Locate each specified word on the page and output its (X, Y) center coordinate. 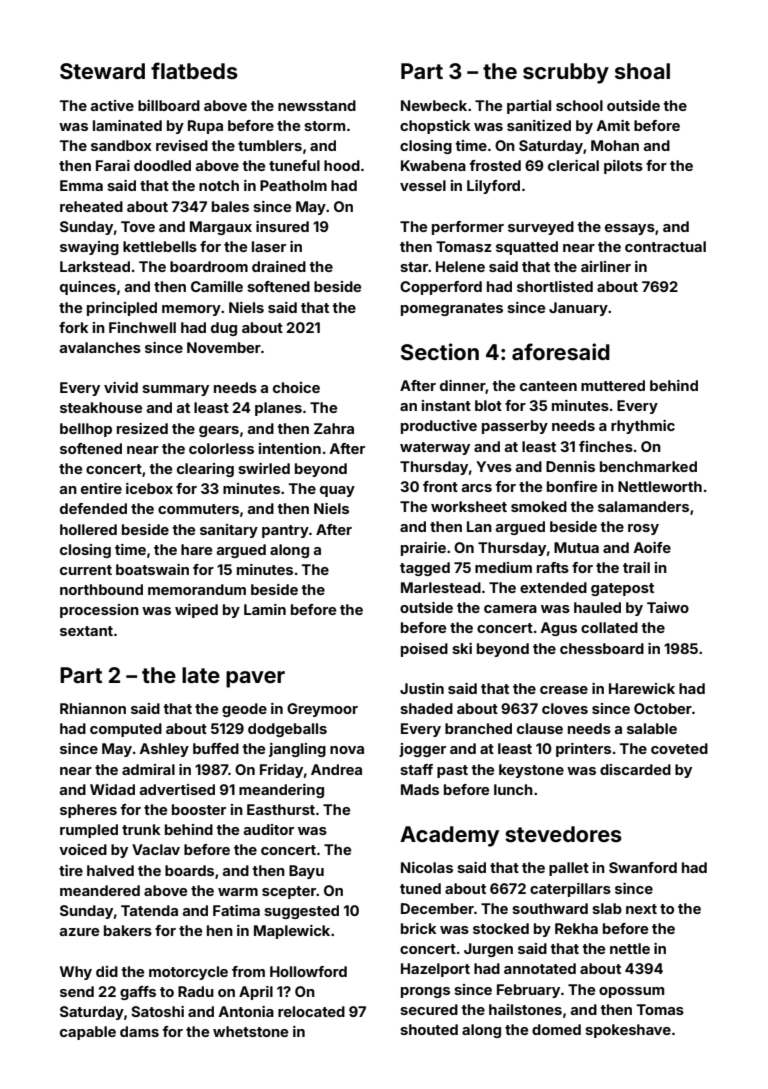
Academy (449, 836)
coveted (679, 748)
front (440, 486)
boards (189, 870)
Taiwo (668, 607)
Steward (102, 71)
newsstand (317, 105)
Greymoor (322, 710)
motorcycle (188, 973)
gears (219, 431)
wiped (196, 611)
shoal (642, 71)
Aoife (652, 547)
